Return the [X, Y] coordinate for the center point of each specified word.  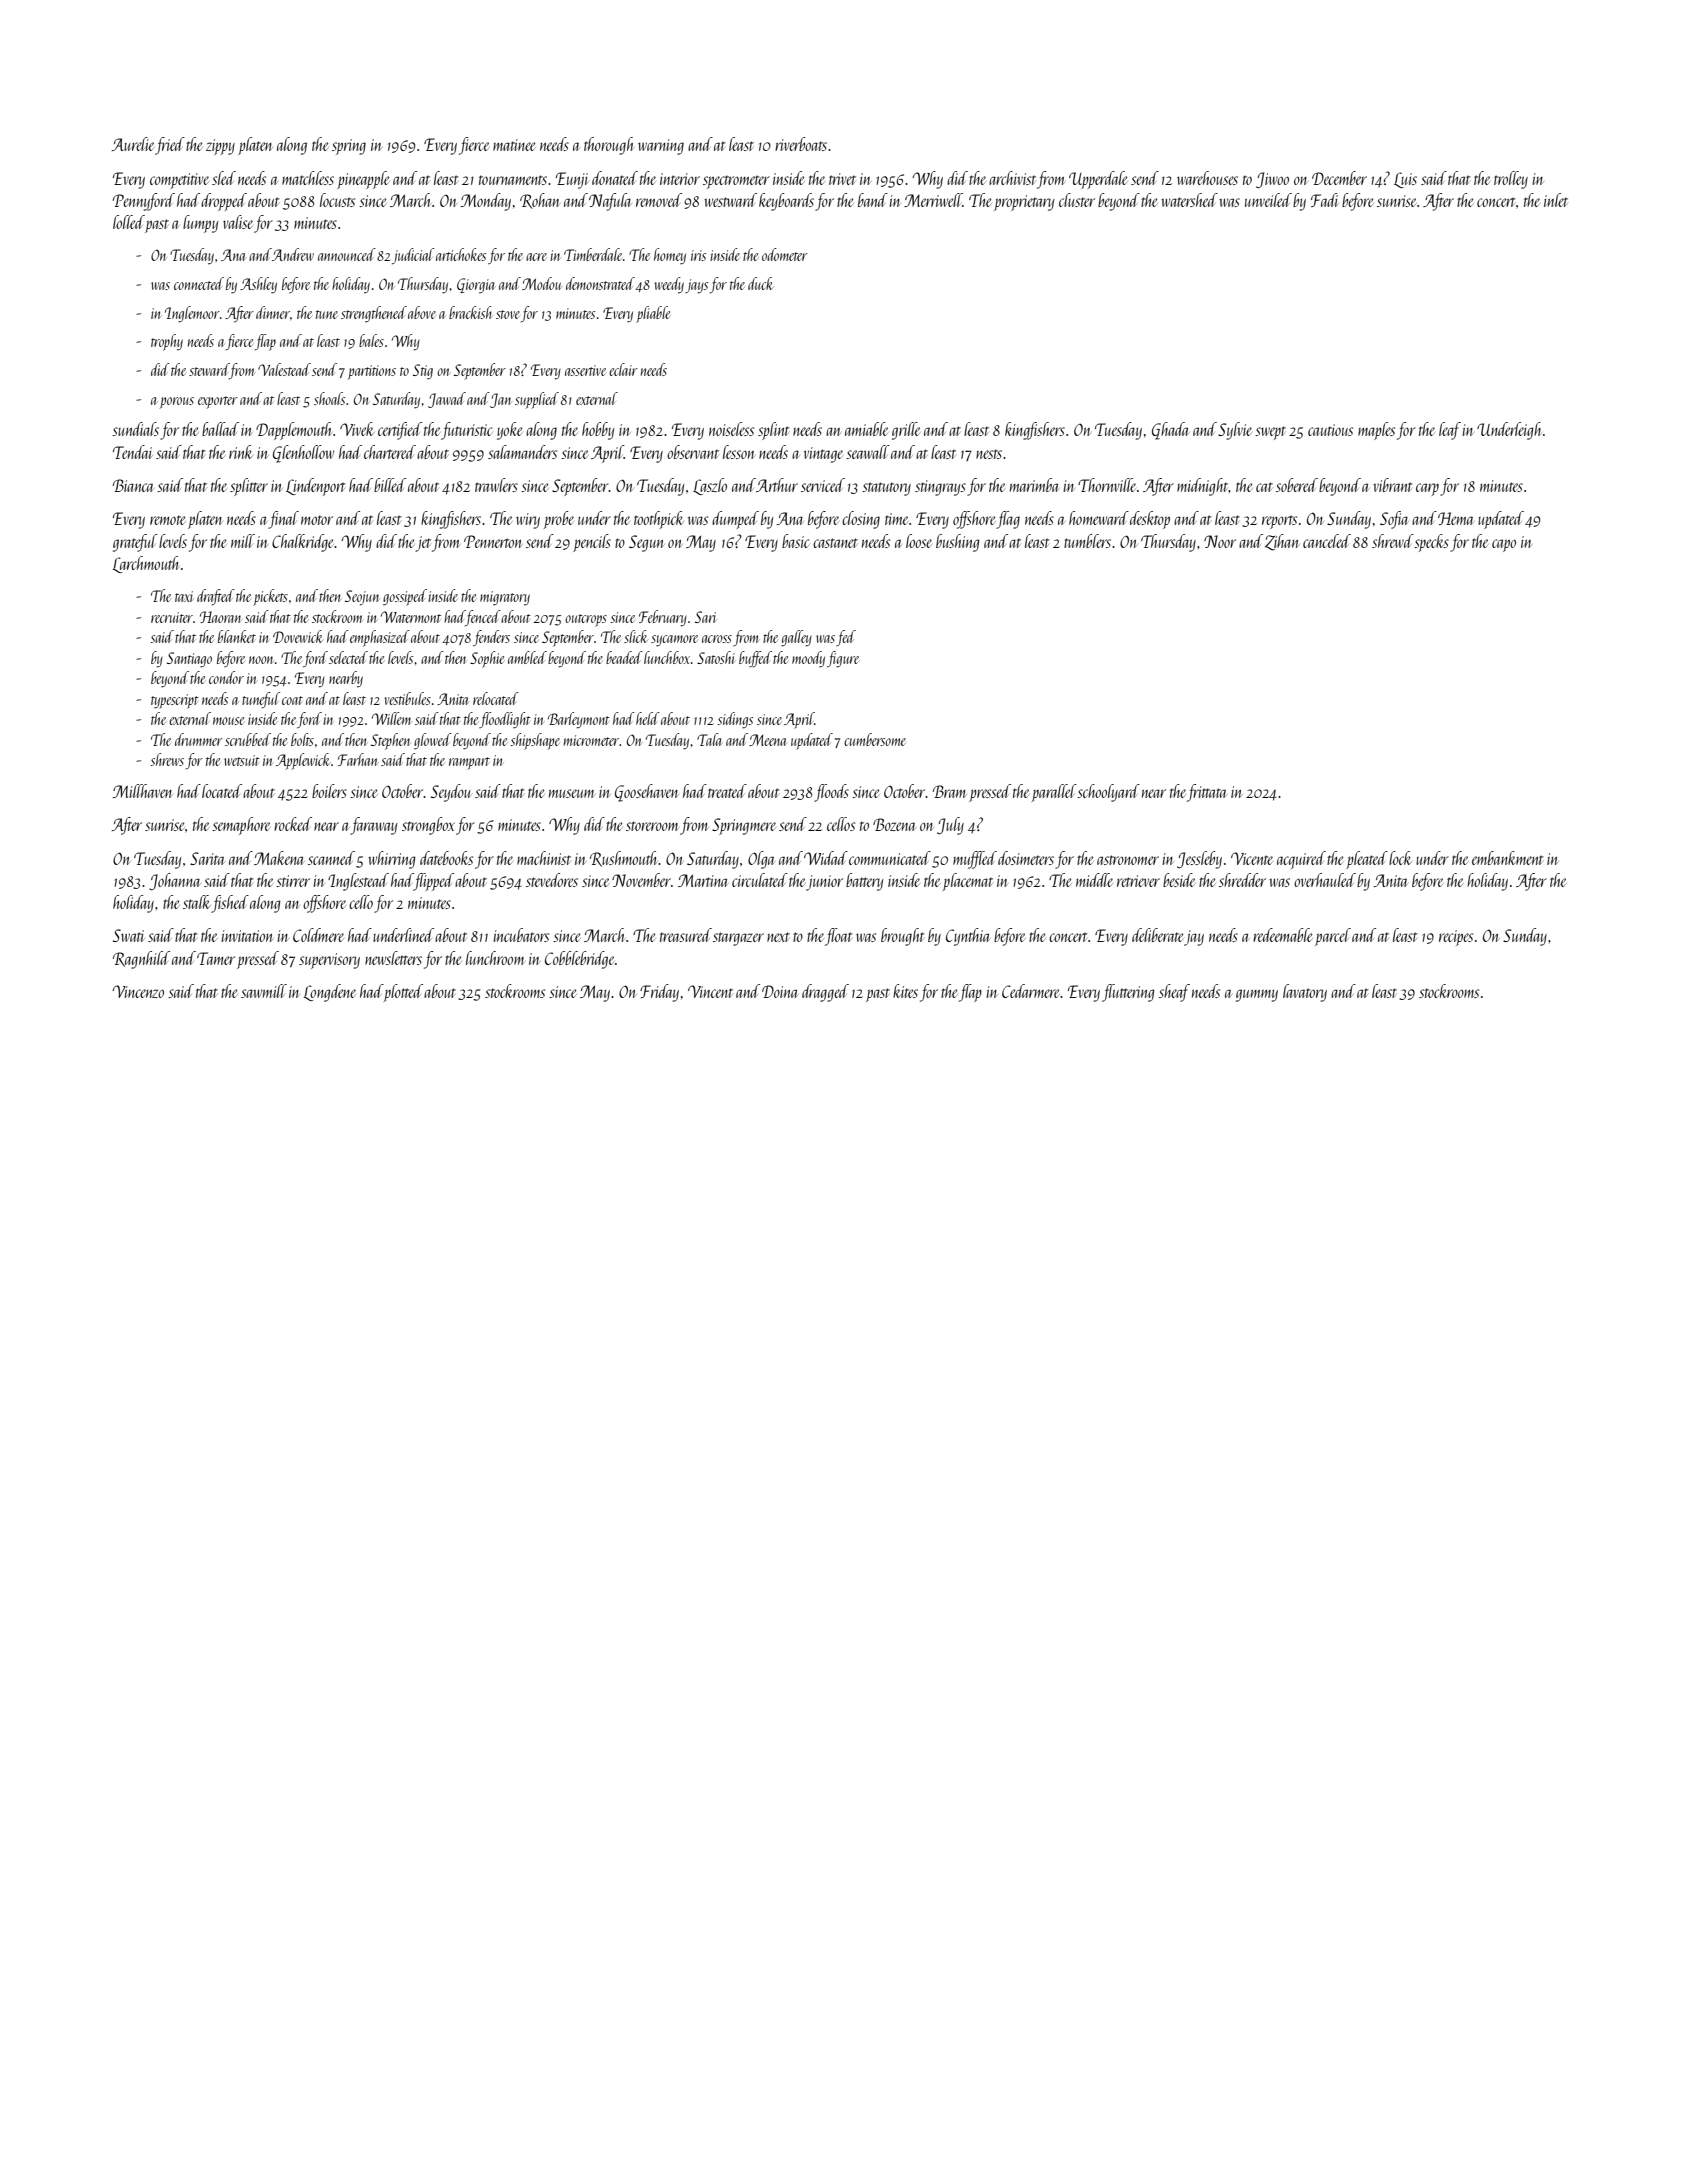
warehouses [1207, 178]
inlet [1556, 200]
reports [1279, 522]
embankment [1508, 858]
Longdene [329, 993]
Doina [780, 991]
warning [661, 147]
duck [760, 283]
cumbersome [875, 739]
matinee [514, 145]
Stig [423, 371]
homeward [1099, 518]
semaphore [241, 826]
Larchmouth [145, 564]
